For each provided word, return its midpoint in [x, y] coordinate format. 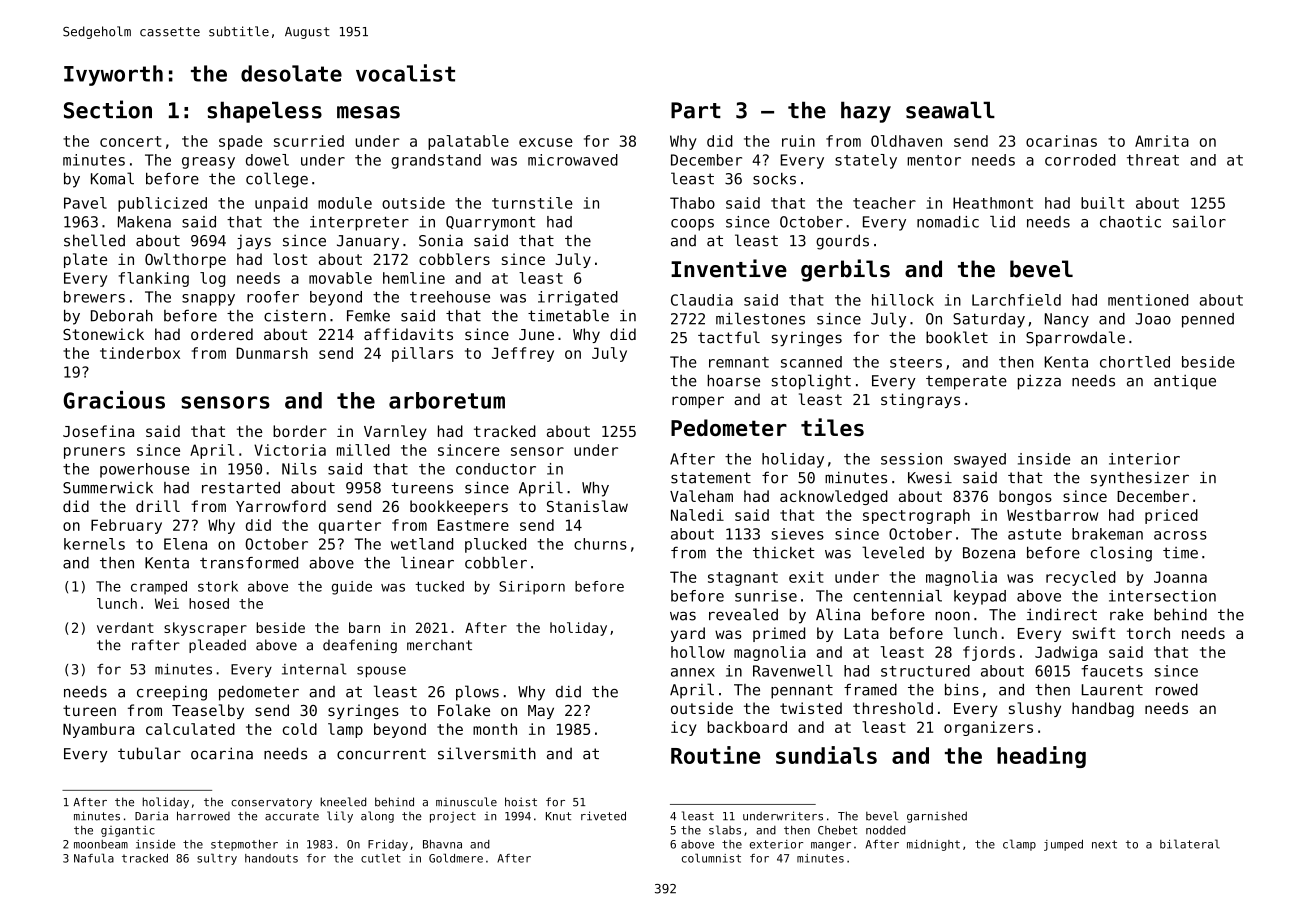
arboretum [447, 400]
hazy [866, 112]
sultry [217, 859]
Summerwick [108, 488]
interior [1144, 459]
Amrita [1162, 141]
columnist [711, 858]
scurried [309, 141]
